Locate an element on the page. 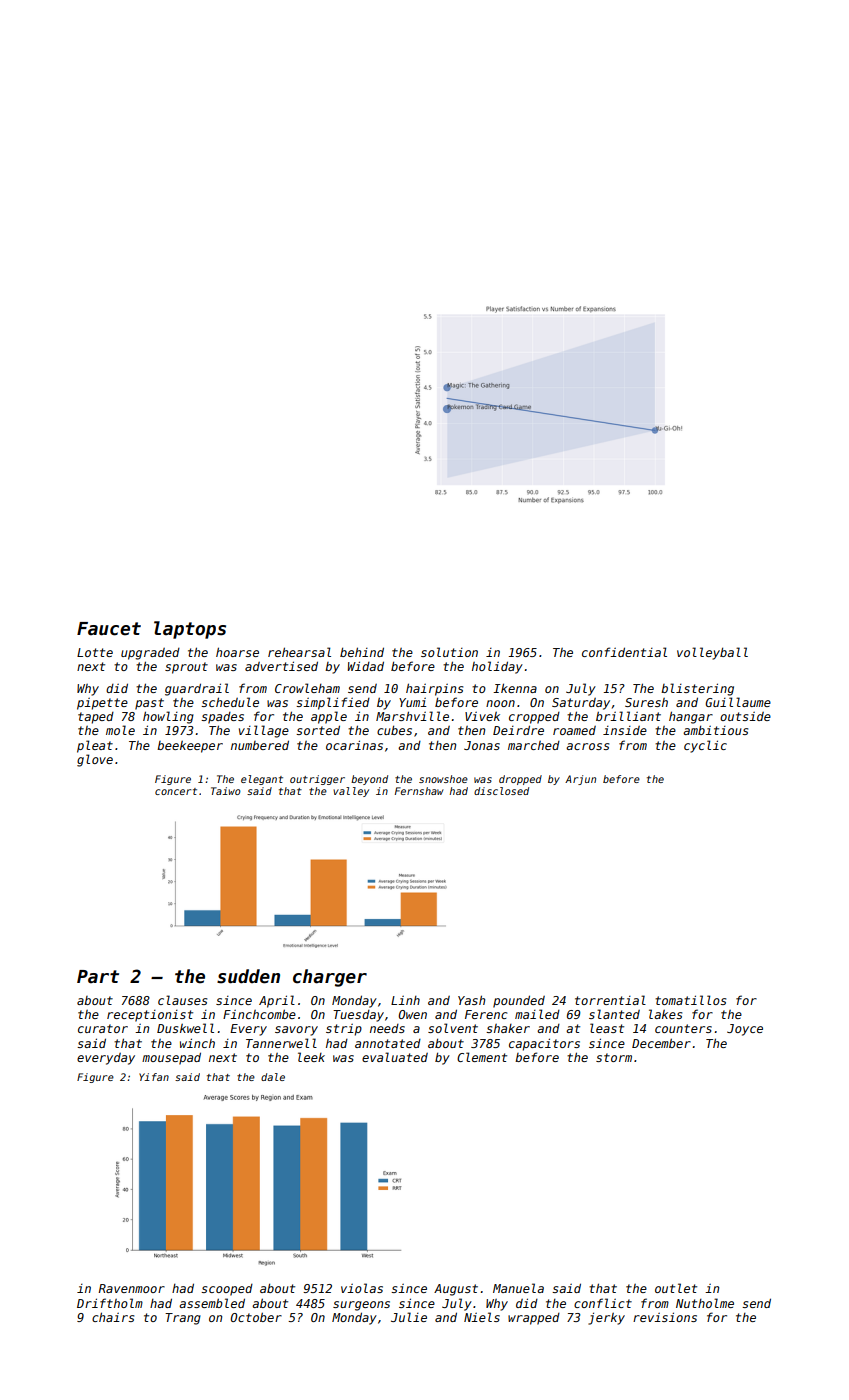 This page has height=1400, width=849. hoarse is located at coordinates (237, 652).
